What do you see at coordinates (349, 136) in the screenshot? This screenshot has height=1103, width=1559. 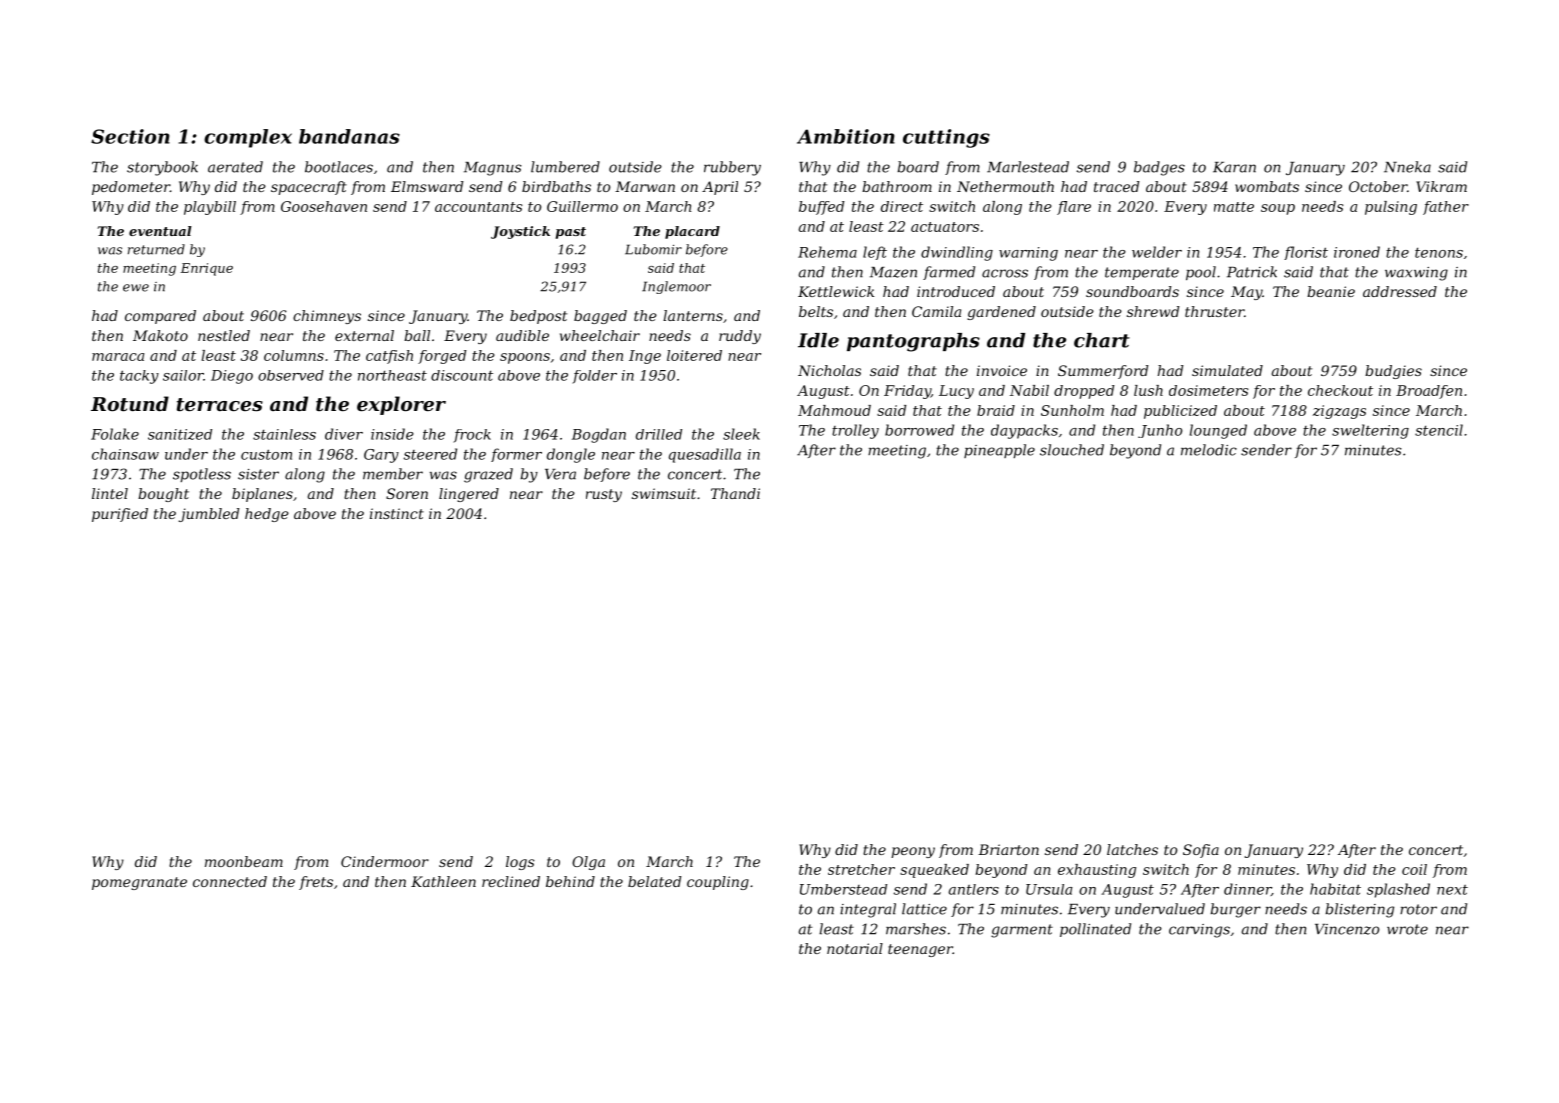 I see `bandanas` at bounding box center [349, 136].
